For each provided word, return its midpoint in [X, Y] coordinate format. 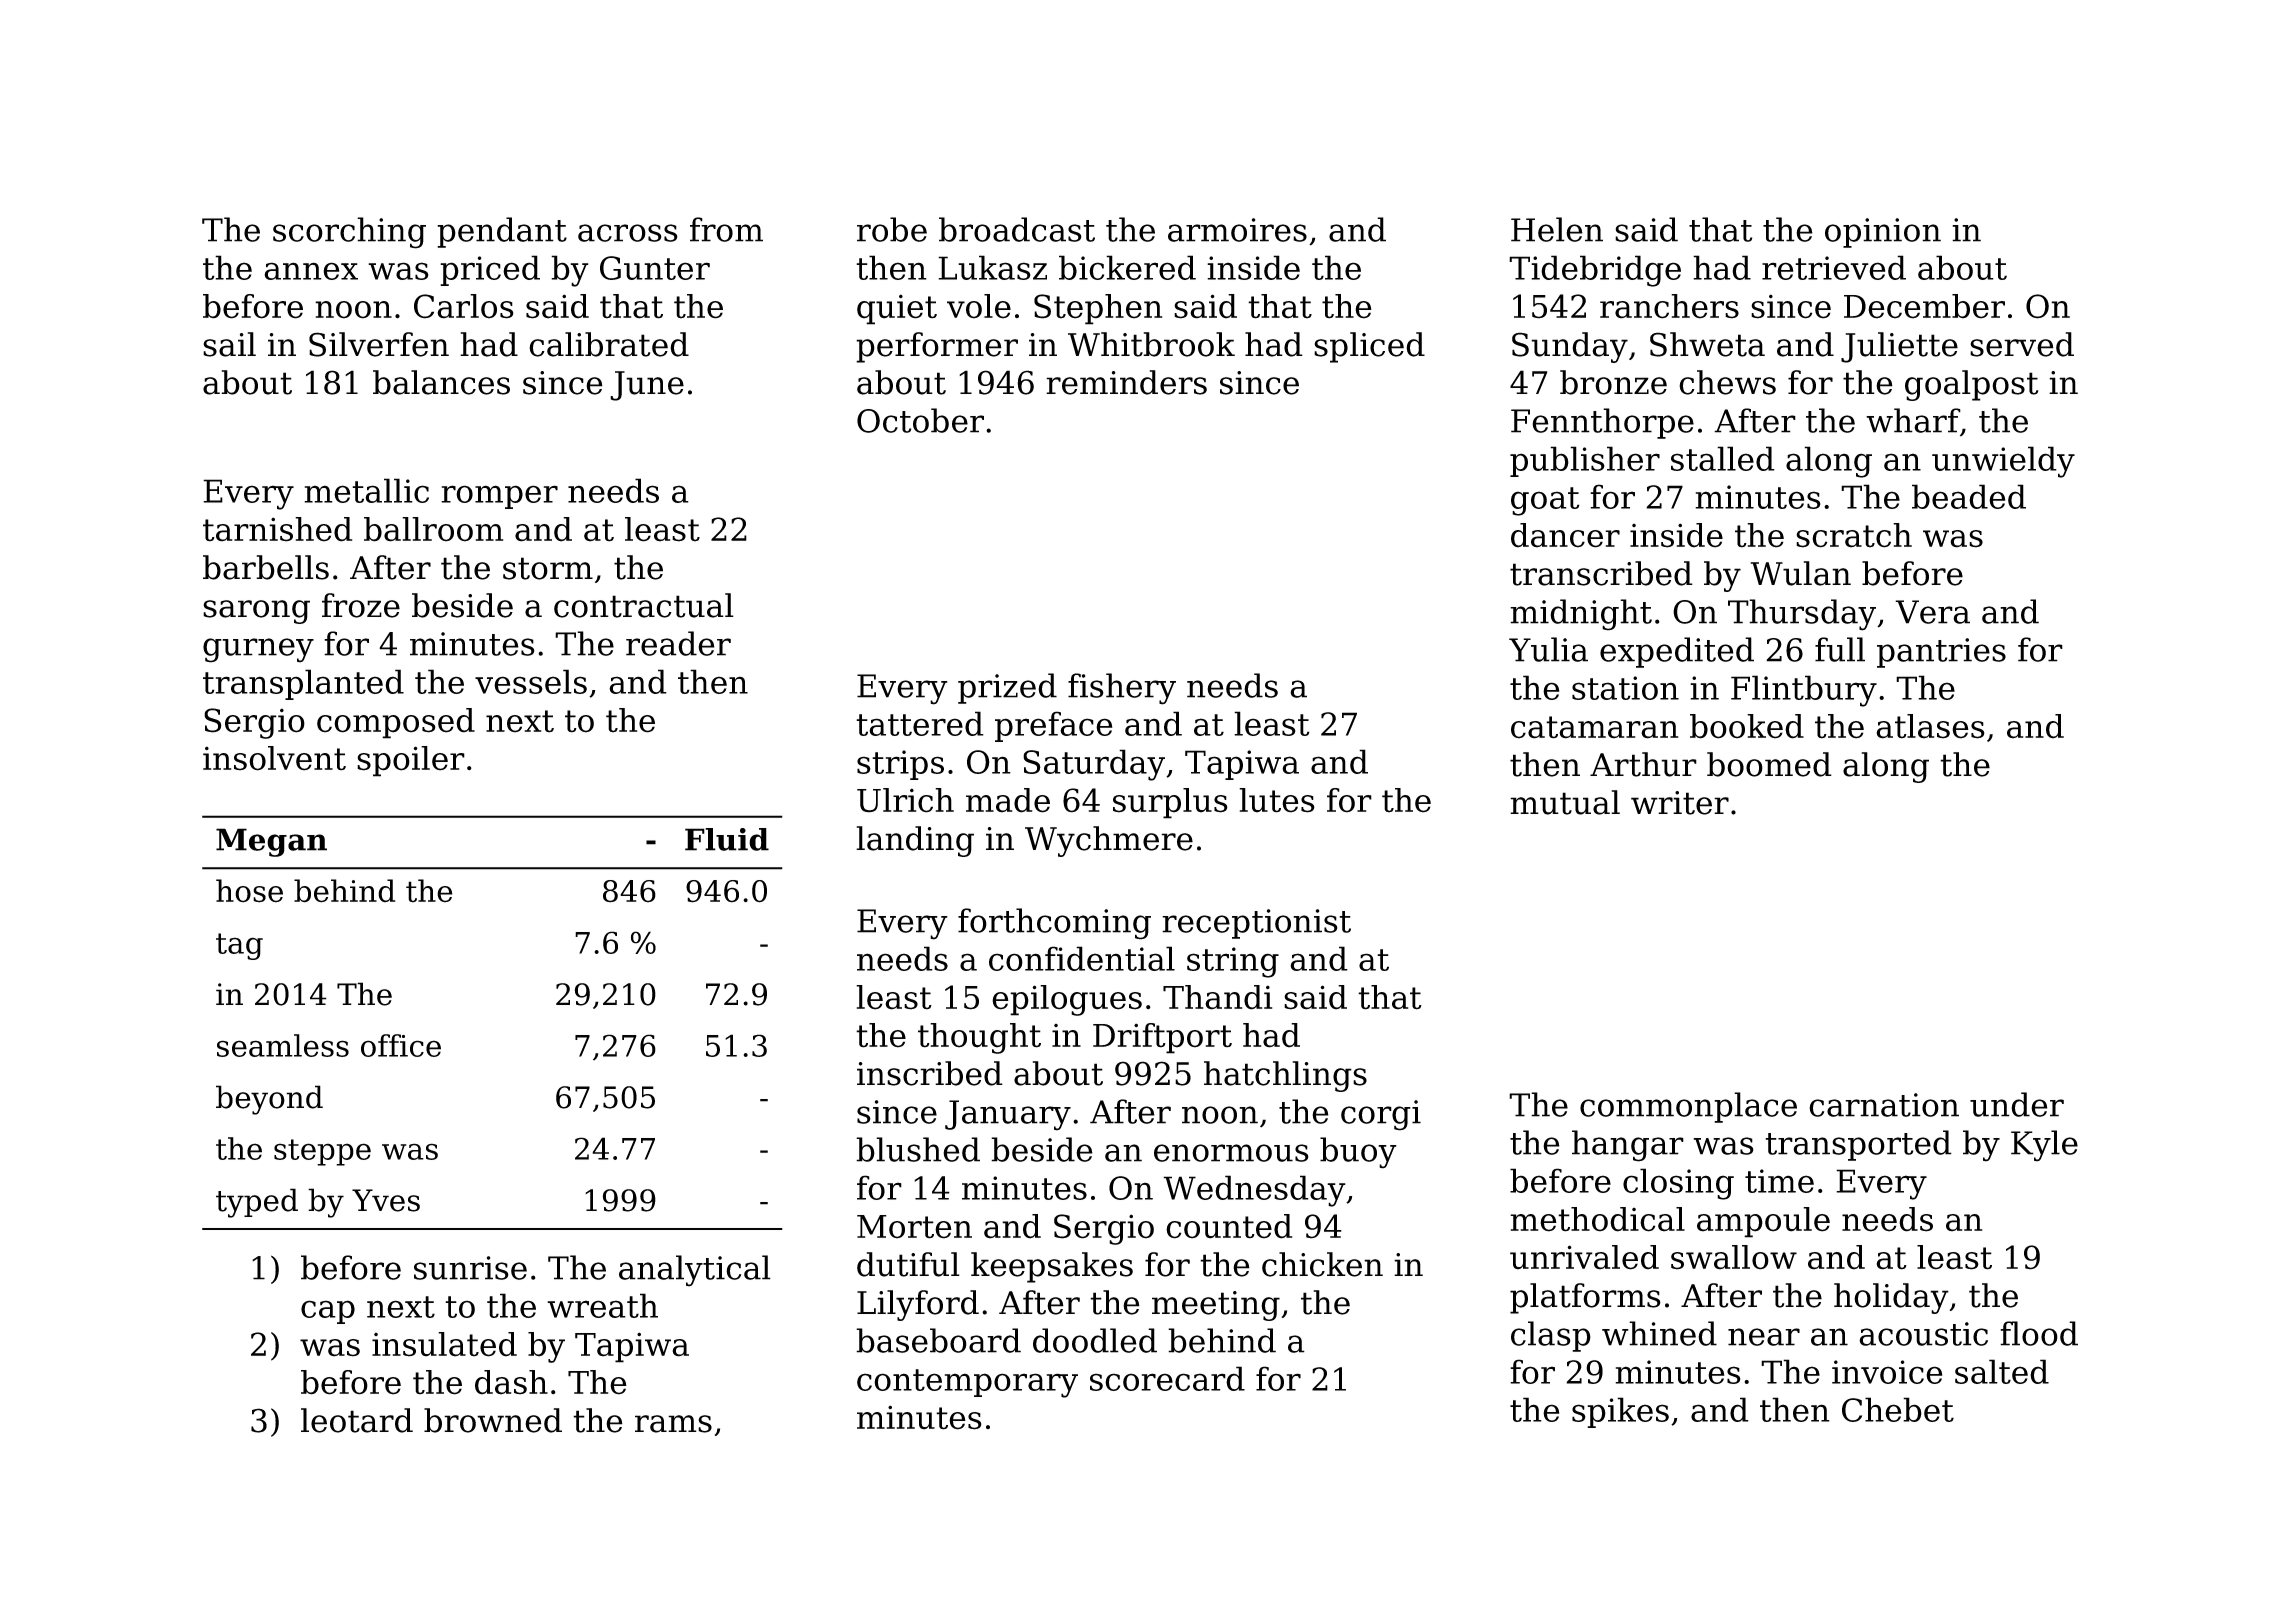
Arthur [1643, 764]
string [1233, 962]
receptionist [1256, 924]
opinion [1883, 233]
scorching [349, 233]
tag [239, 946]
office [401, 1045]
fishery [1122, 689]
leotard [357, 1420]
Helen [1557, 229]
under [2017, 1104]
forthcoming [1054, 924]
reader [678, 643]
